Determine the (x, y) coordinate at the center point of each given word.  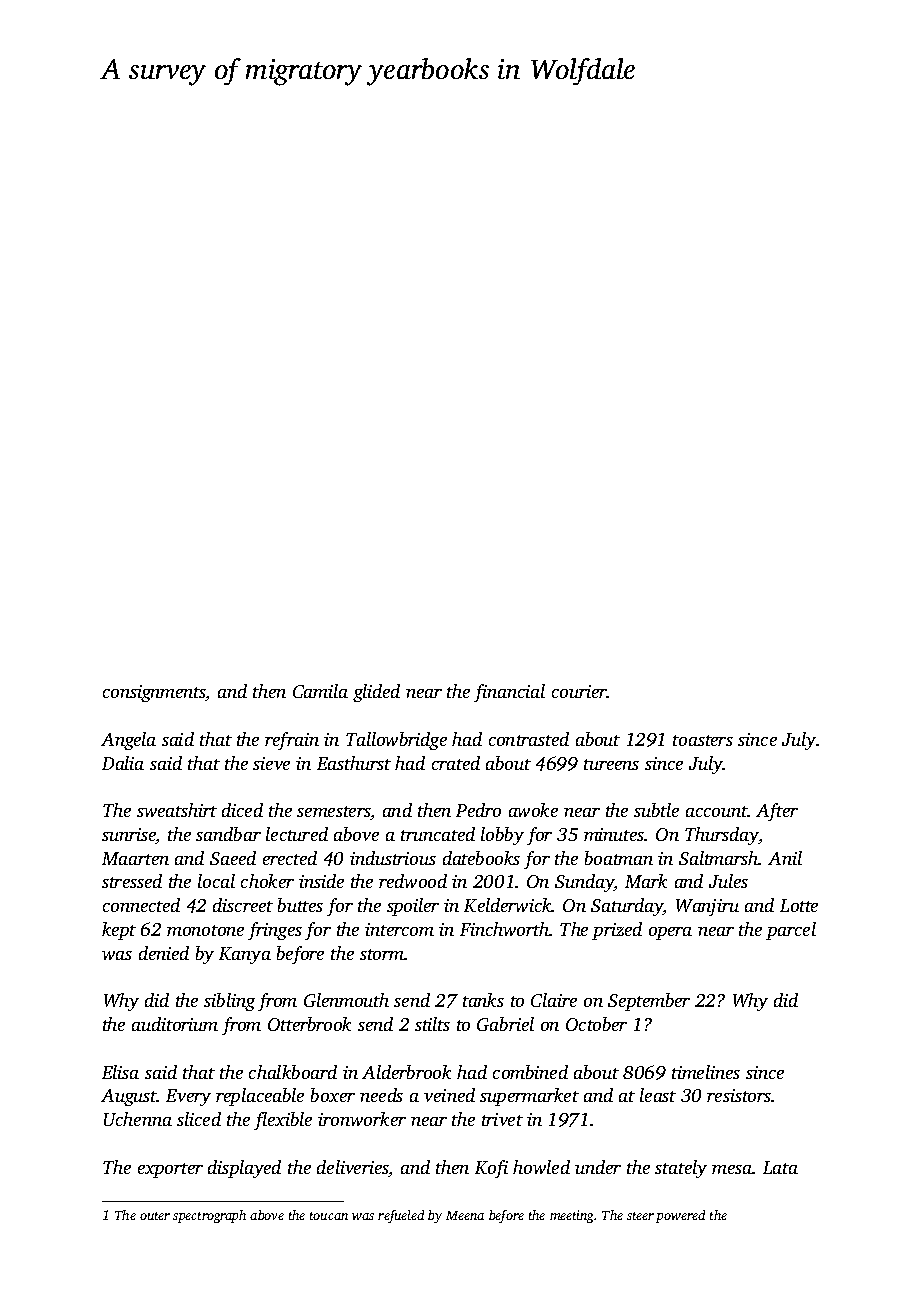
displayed (244, 1169)
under (598, 1167)
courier (579, 691)
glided (376, 693)
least (658, 1095)
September (649, 1002)
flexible (283, 1121)
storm (382, 954)
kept (119, 931)
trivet (502, 1119)
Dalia (123, 763)
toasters (703, 740)
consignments (154, 693)
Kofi (491, 1169)
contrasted (529, 739)
